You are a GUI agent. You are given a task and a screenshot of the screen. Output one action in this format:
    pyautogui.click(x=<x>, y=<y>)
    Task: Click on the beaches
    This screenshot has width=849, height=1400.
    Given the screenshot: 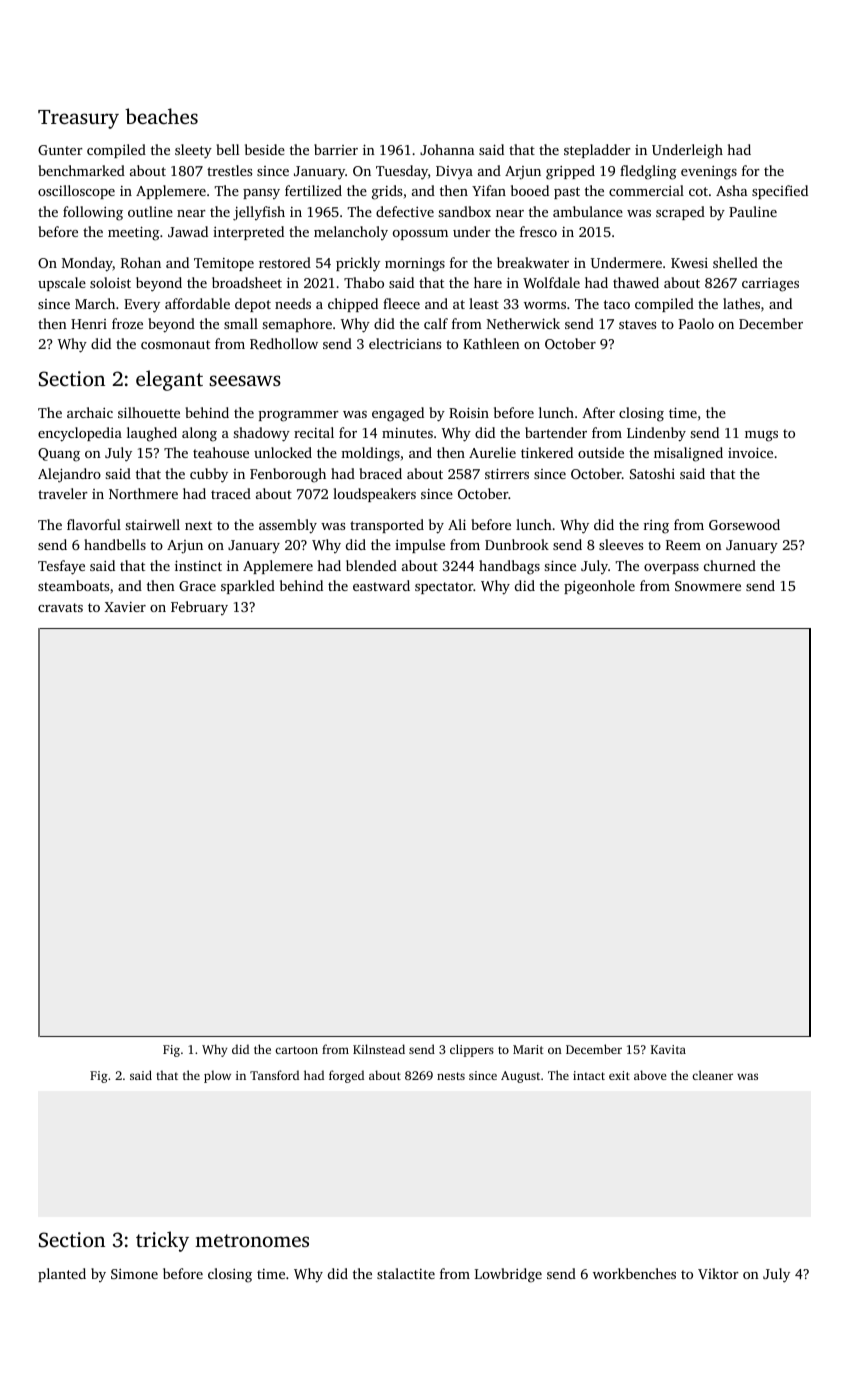 What is the action you would take?
    pyautogui.click(x=161, y=116)
